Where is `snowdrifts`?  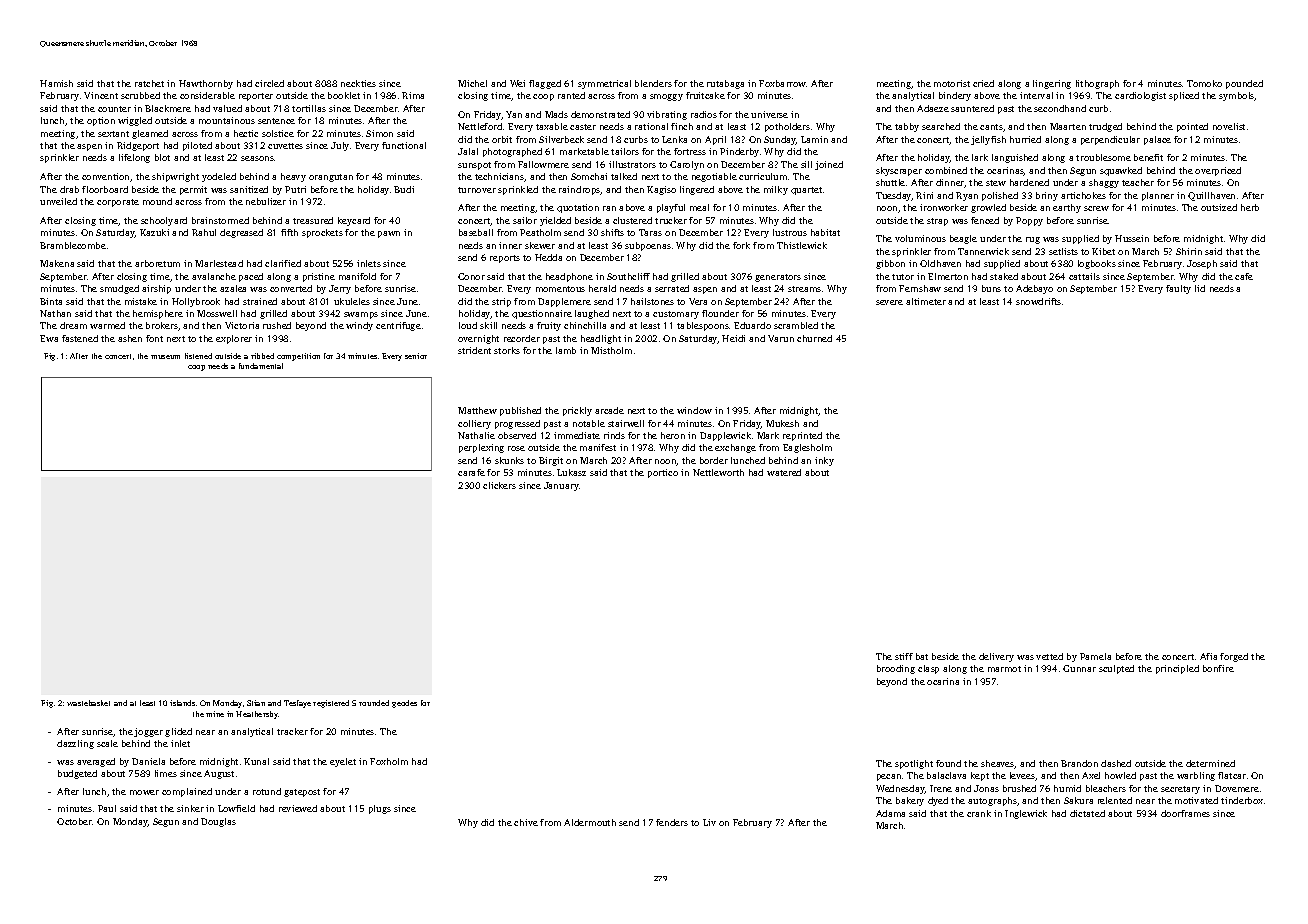
snowdrifts is located at coordinates (1038, 301).
